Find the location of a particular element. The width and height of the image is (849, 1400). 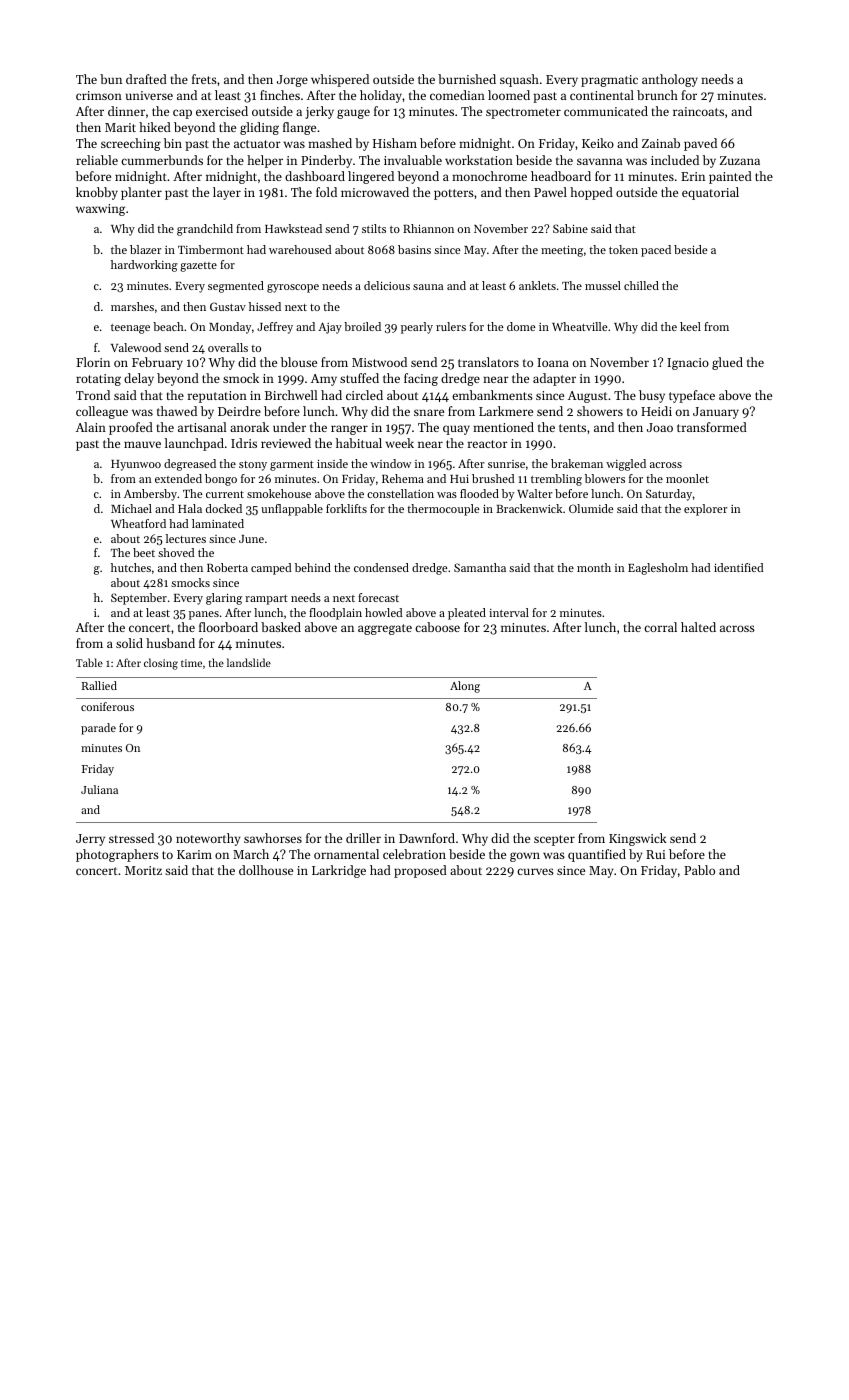

busy is located at coordinates (652, 396).
